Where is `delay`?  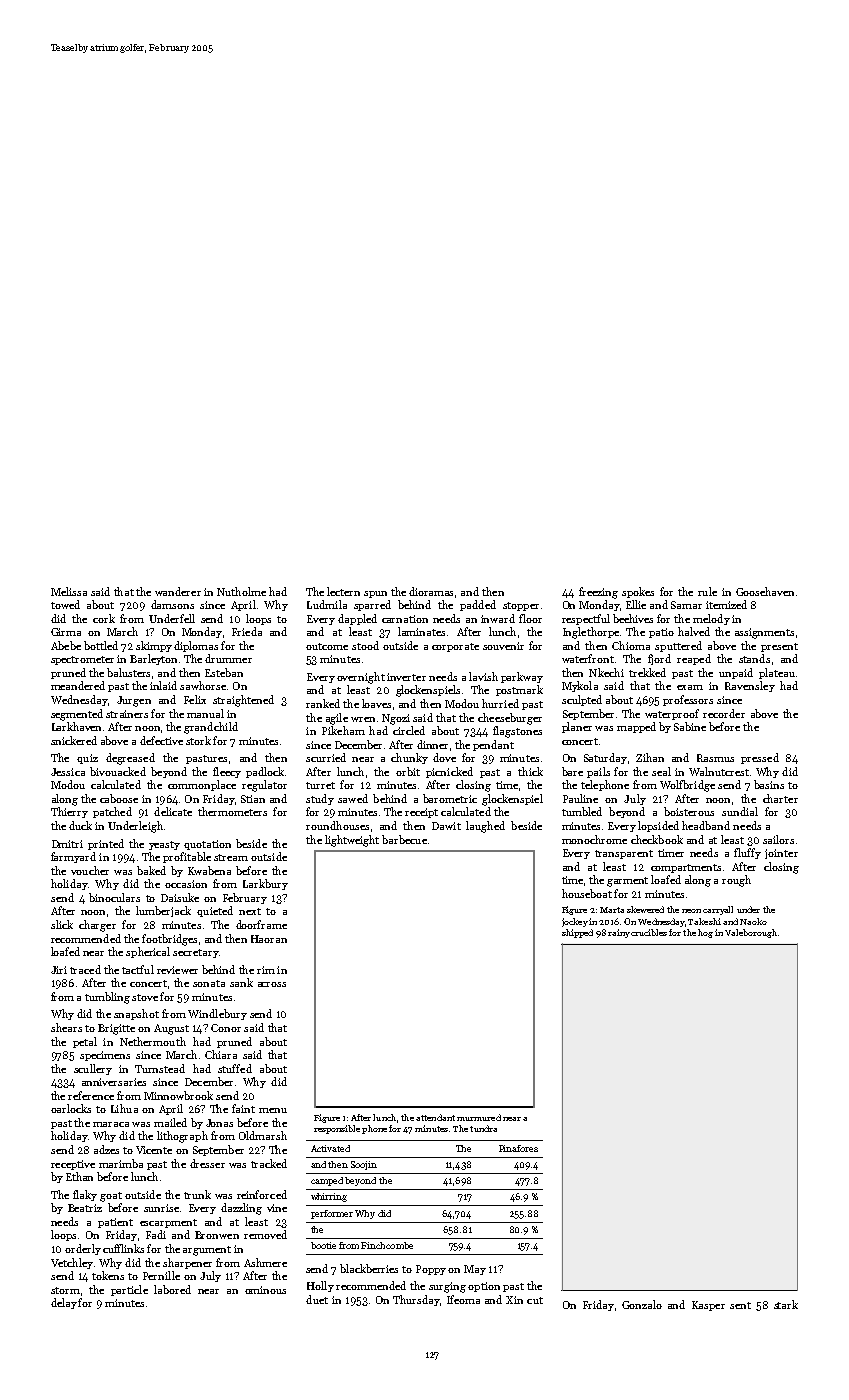 delay is located at coordinates (64, 1303).
